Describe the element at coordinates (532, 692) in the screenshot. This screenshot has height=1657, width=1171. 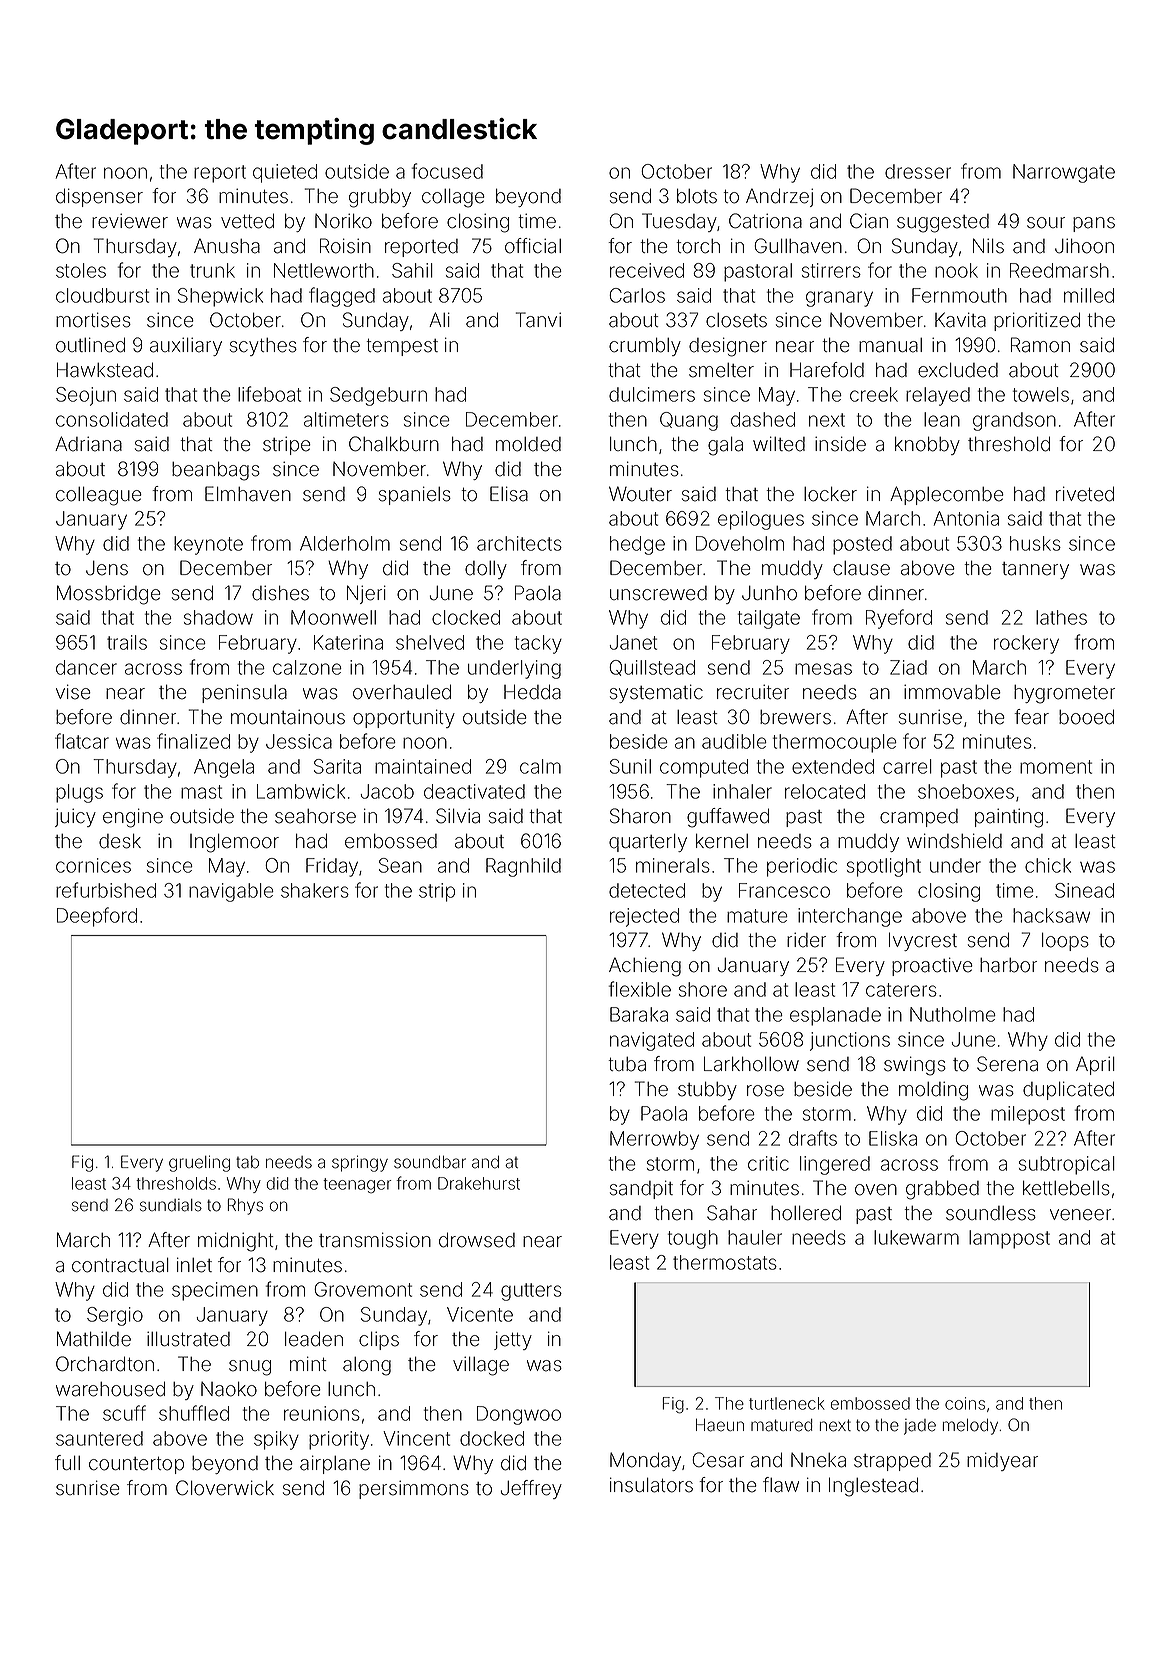
I see `Hedda` at that location.
